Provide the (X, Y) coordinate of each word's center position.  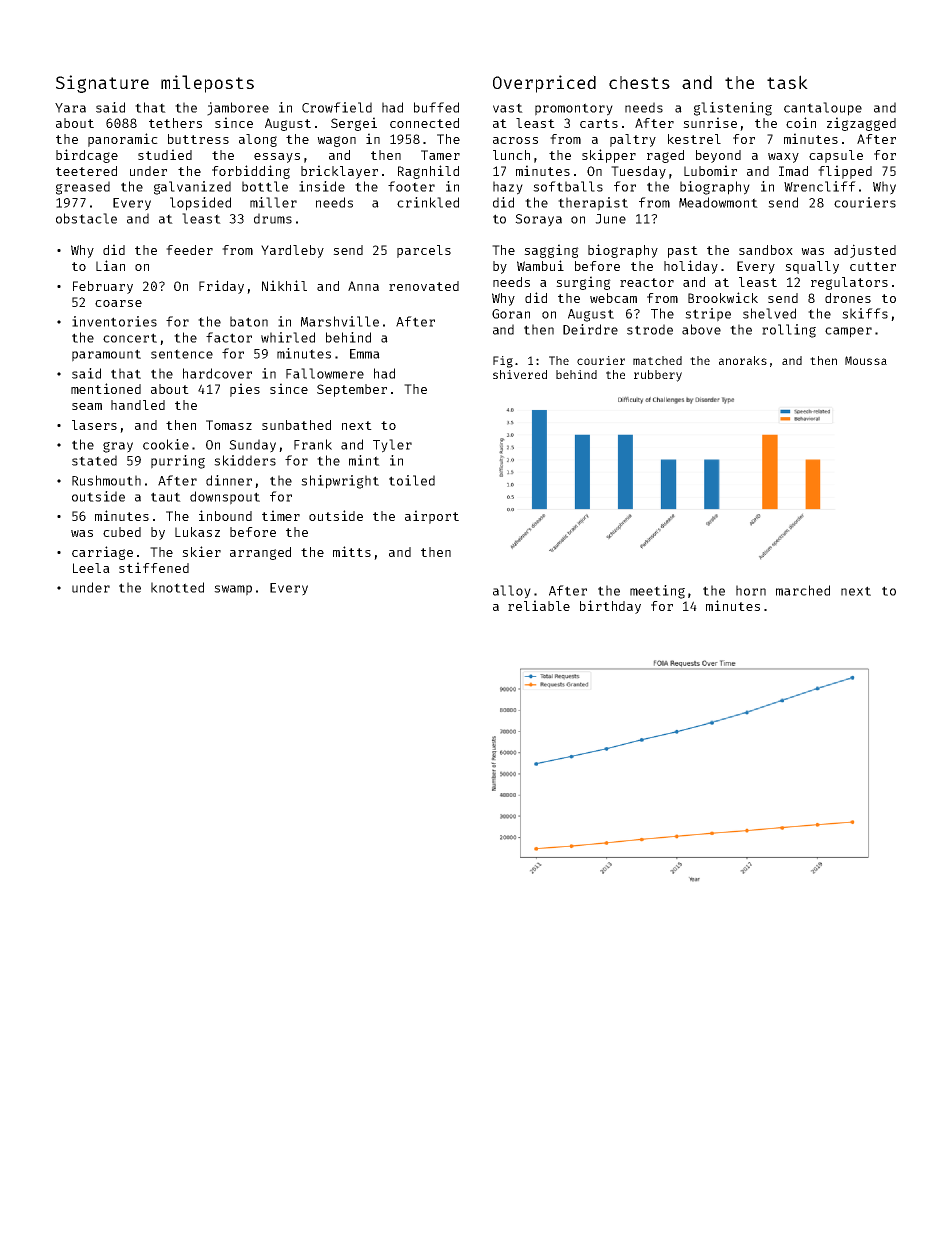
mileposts (207, 84)
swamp (233, 590)
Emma (365, 354)
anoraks (743, 360)
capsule (836, 156)
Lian (110, 265)
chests (639, 82)
